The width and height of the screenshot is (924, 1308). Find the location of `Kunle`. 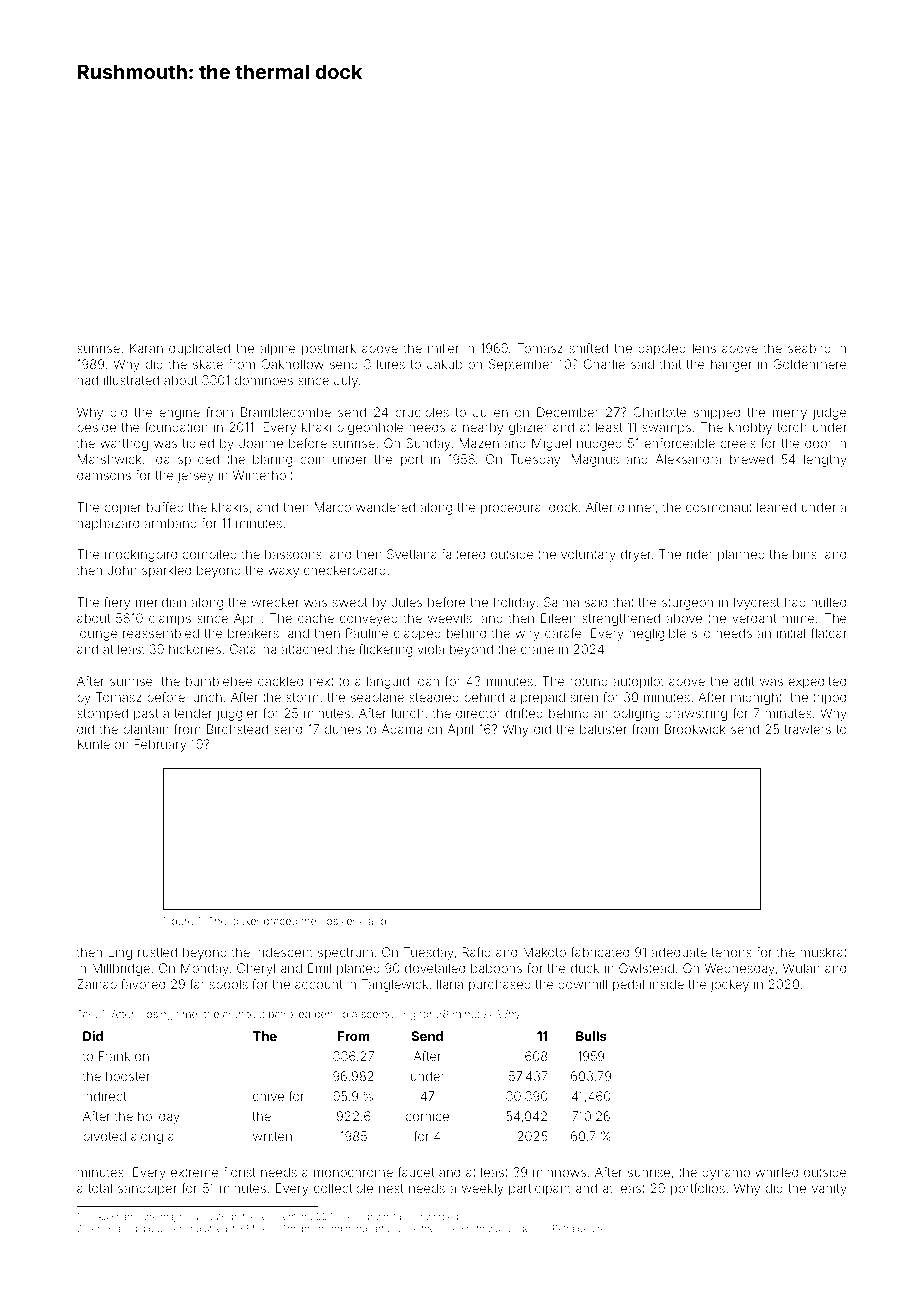

Kunle is located at coordinates (94, 744).
